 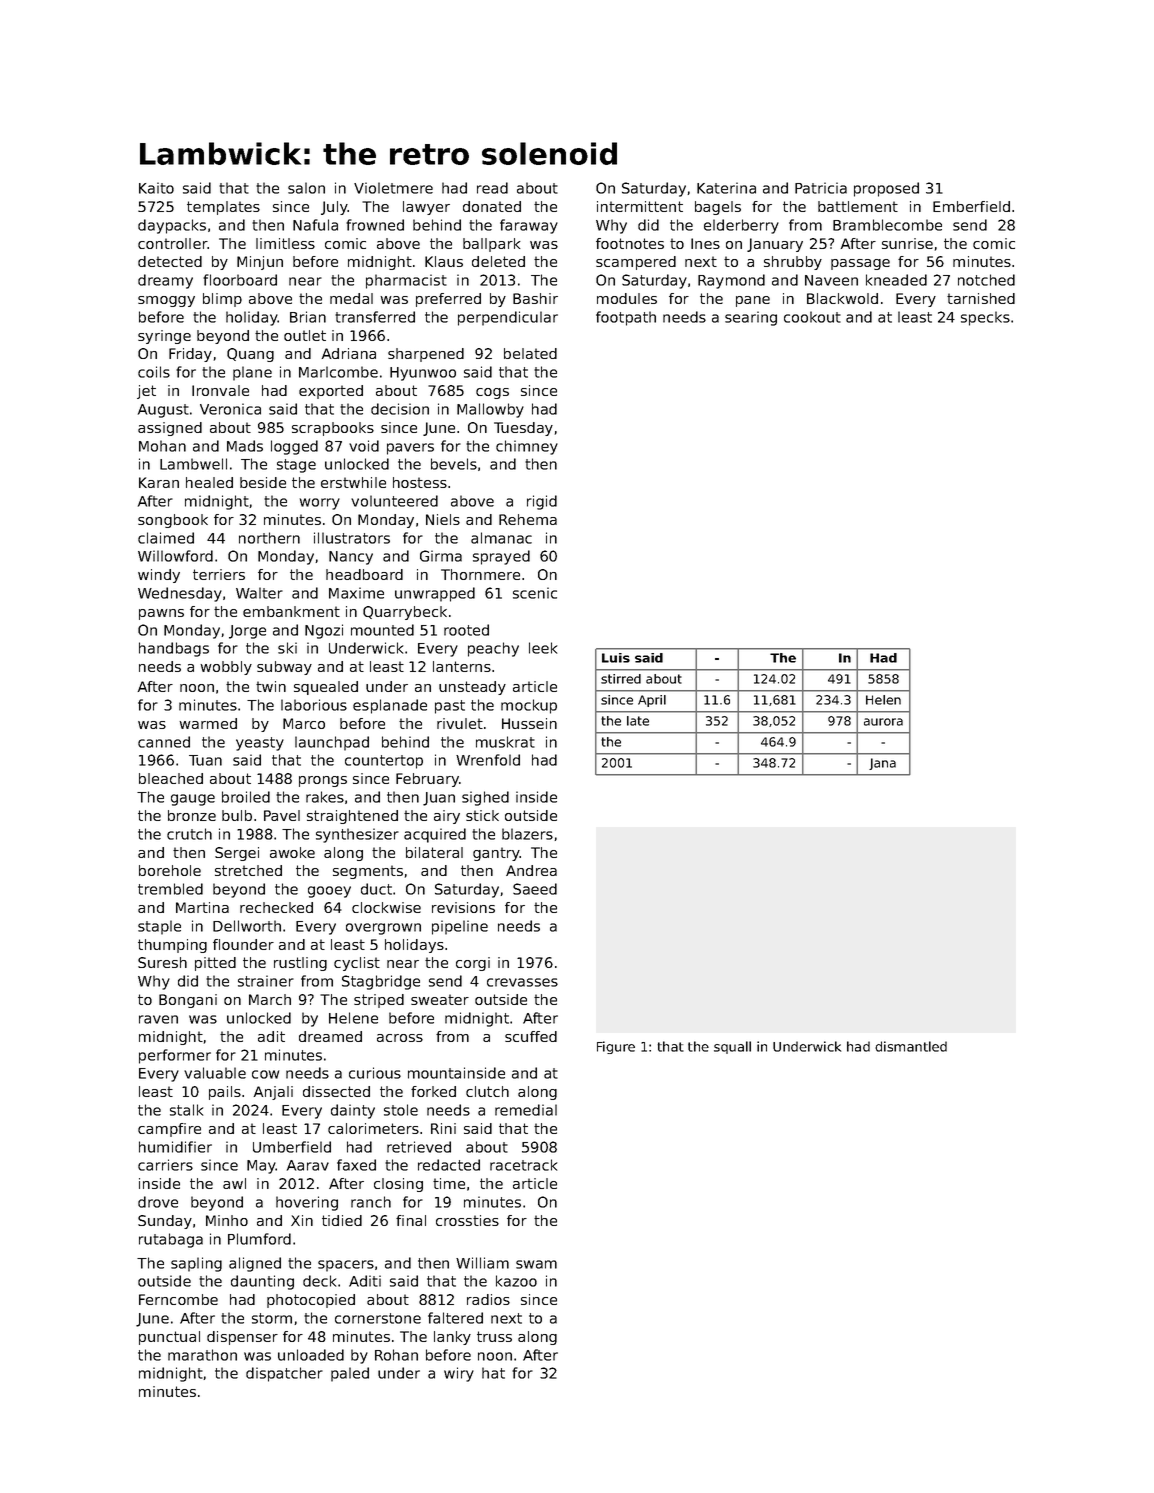 I want to click on William, so click(x=482, y=1263).
